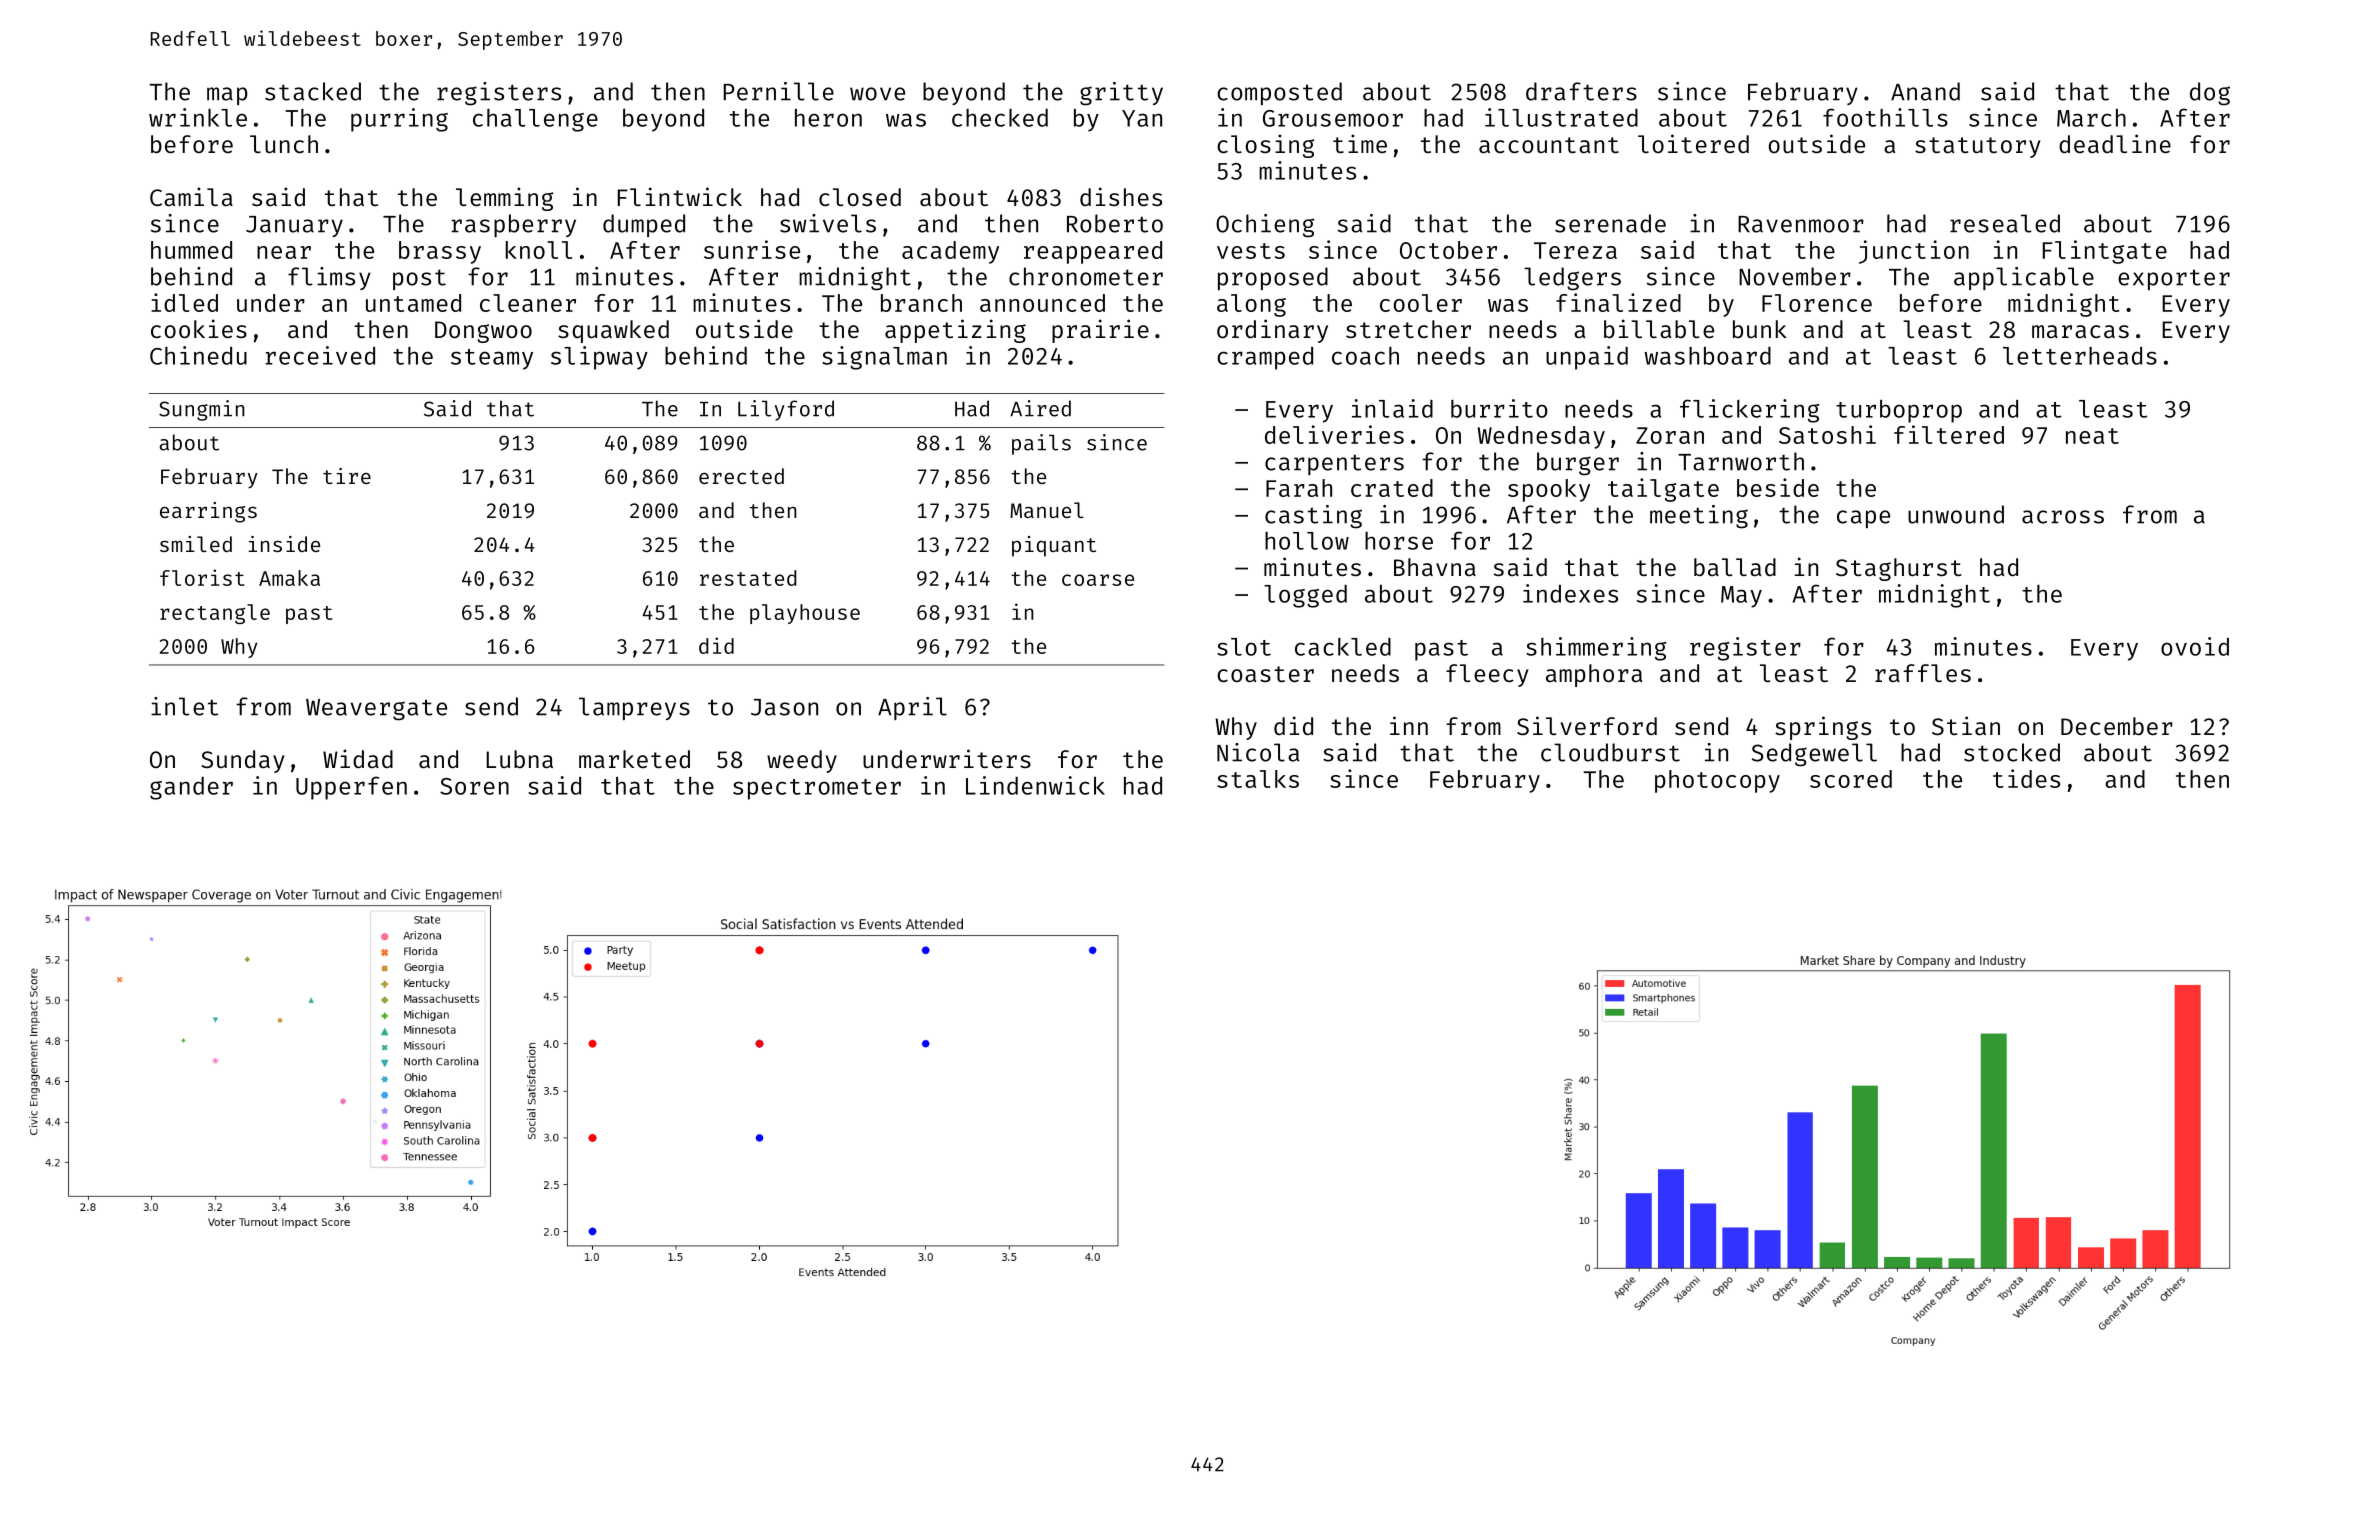 Image resolution: width=2380 pixels, height=1540 pixels. Describe the element at coordinates (877, 94) in the screenshot. I see `wove` at that location.
